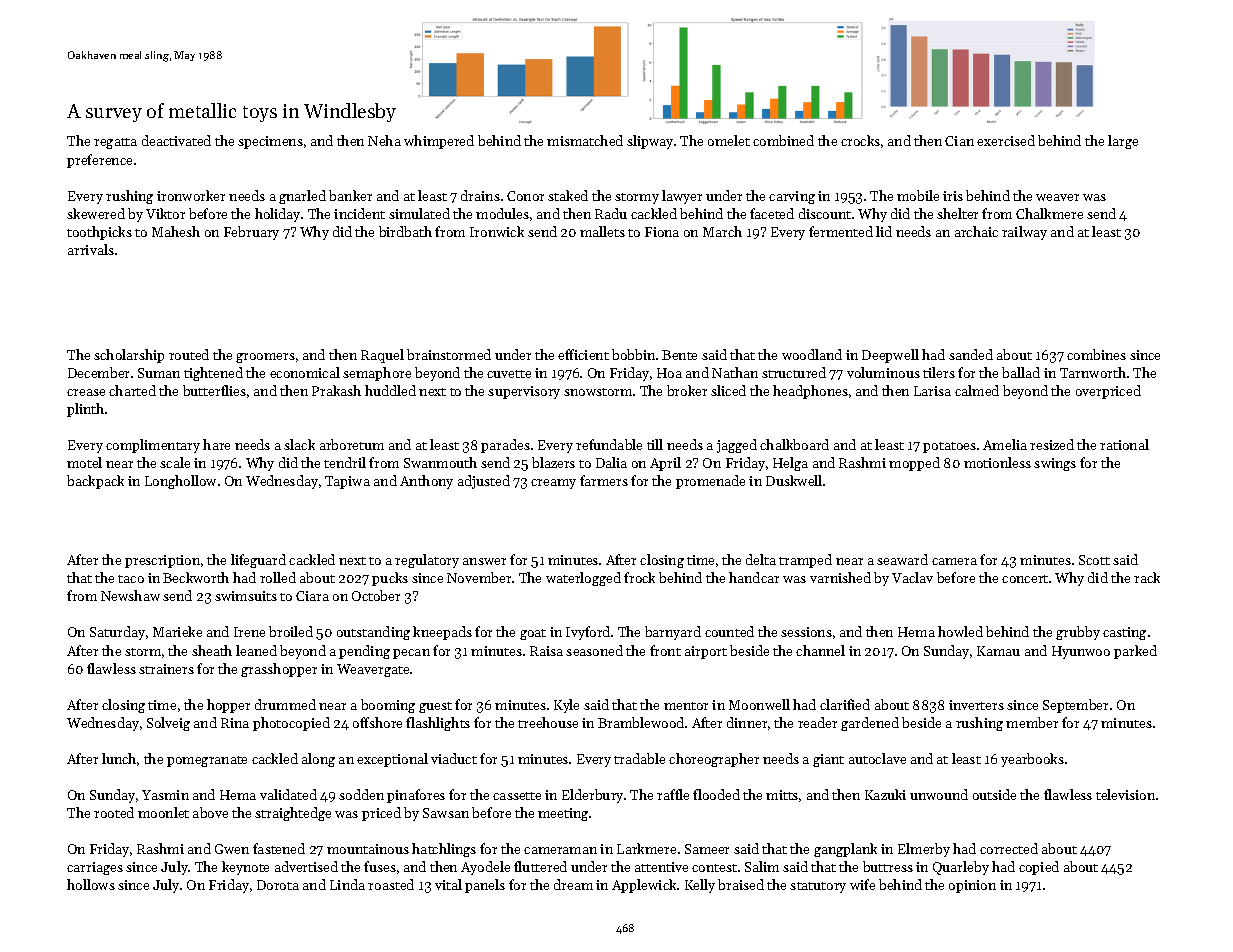  I want to click on crocks, so click(860, 140).
